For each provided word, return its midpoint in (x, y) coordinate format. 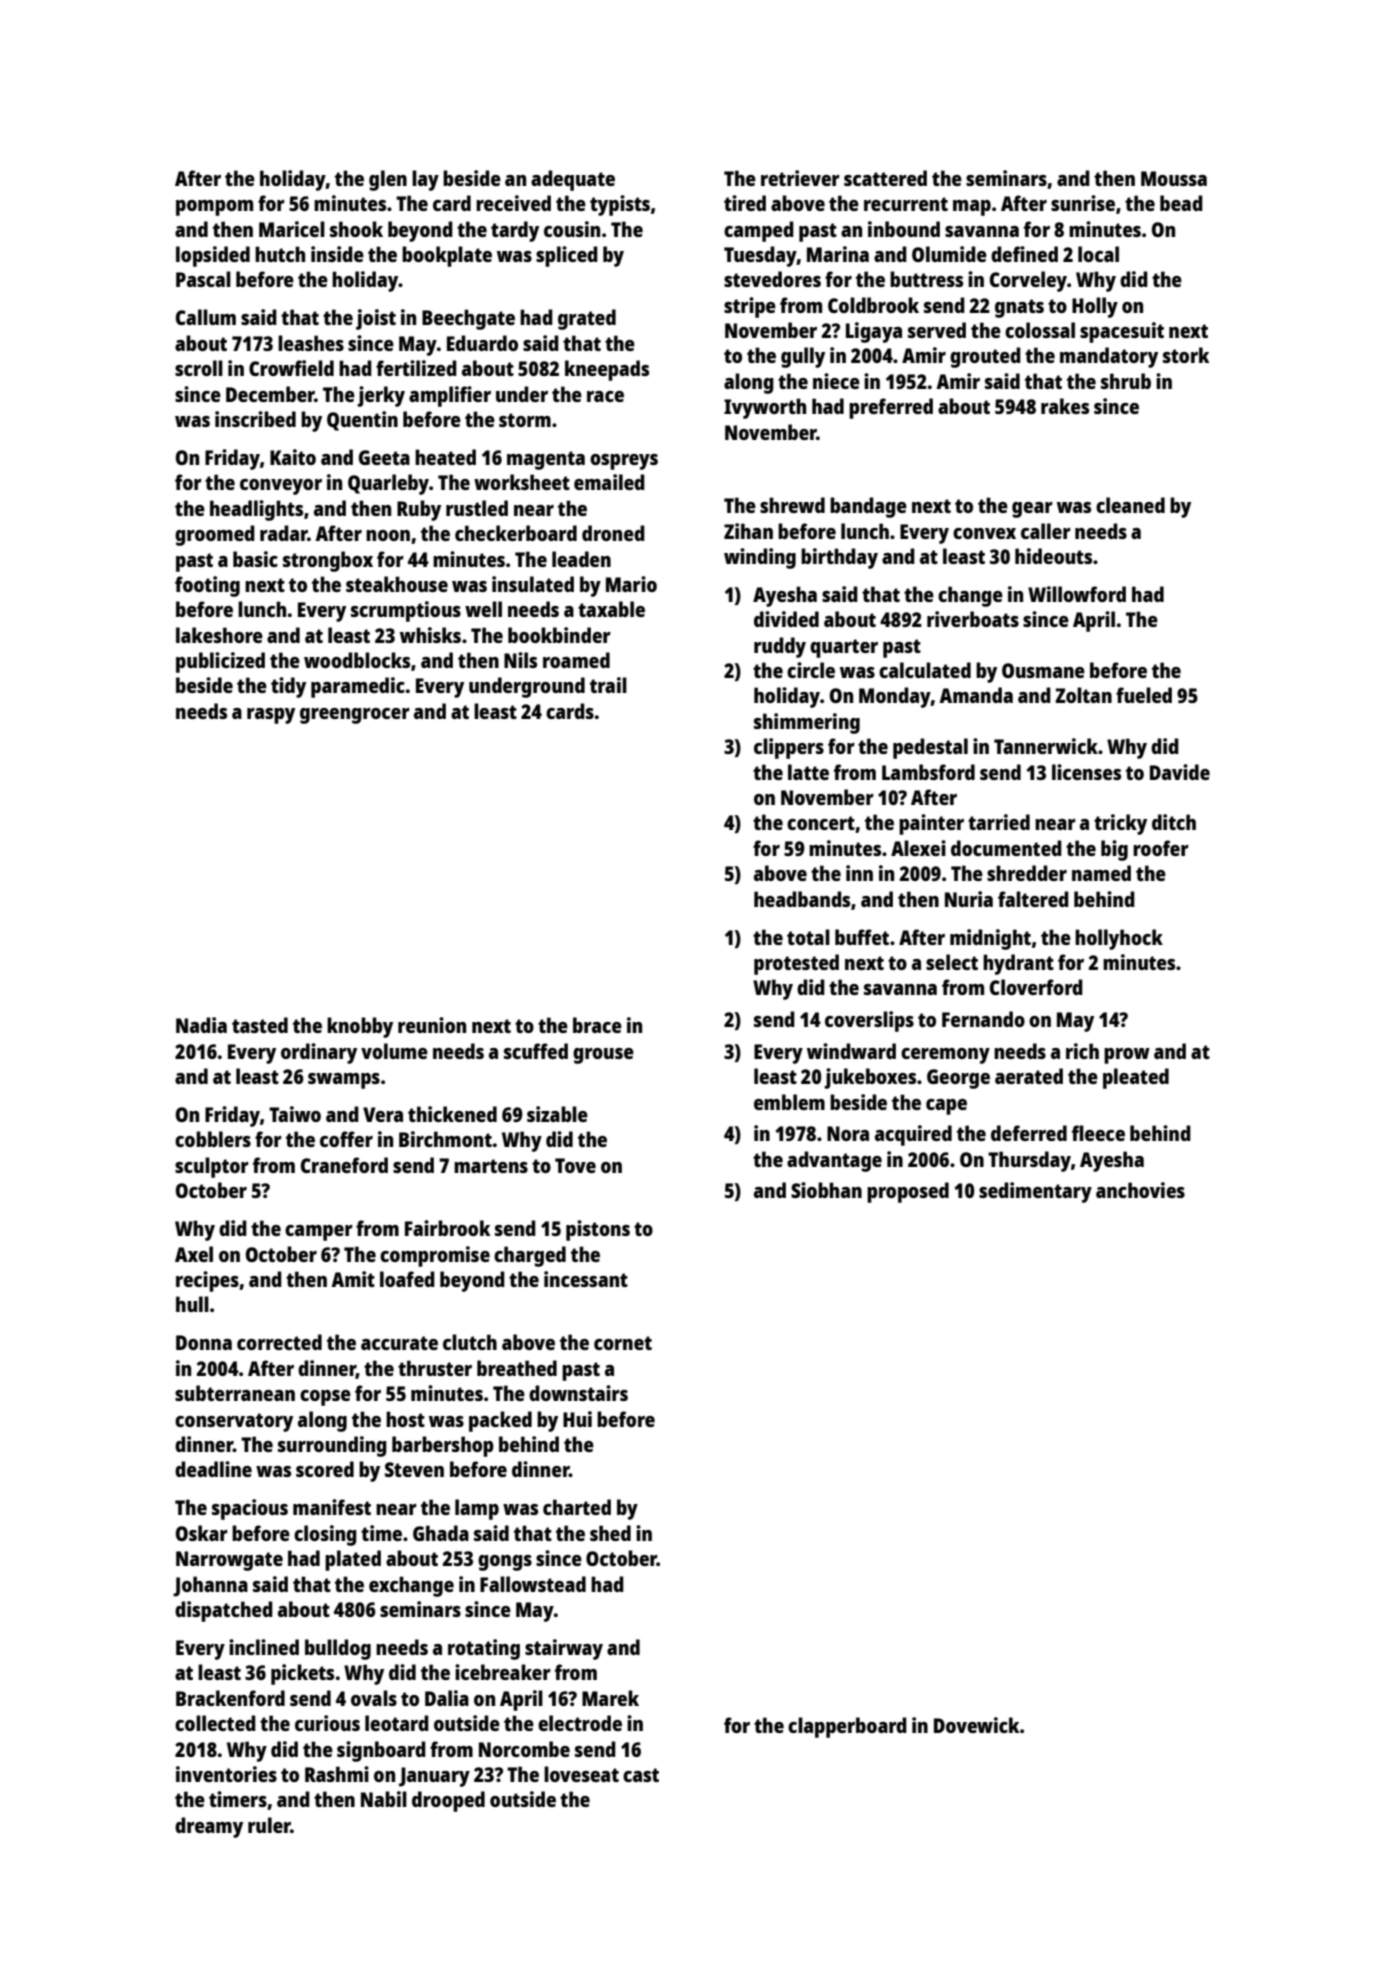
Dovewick (976, 1725)
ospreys (624, 462)
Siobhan (826, 1190)
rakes (1065, 406)
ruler (269, 1825)
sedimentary (1035, 1192)
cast (641, 1775)
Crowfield (291, 368)
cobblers (213, 1139)
